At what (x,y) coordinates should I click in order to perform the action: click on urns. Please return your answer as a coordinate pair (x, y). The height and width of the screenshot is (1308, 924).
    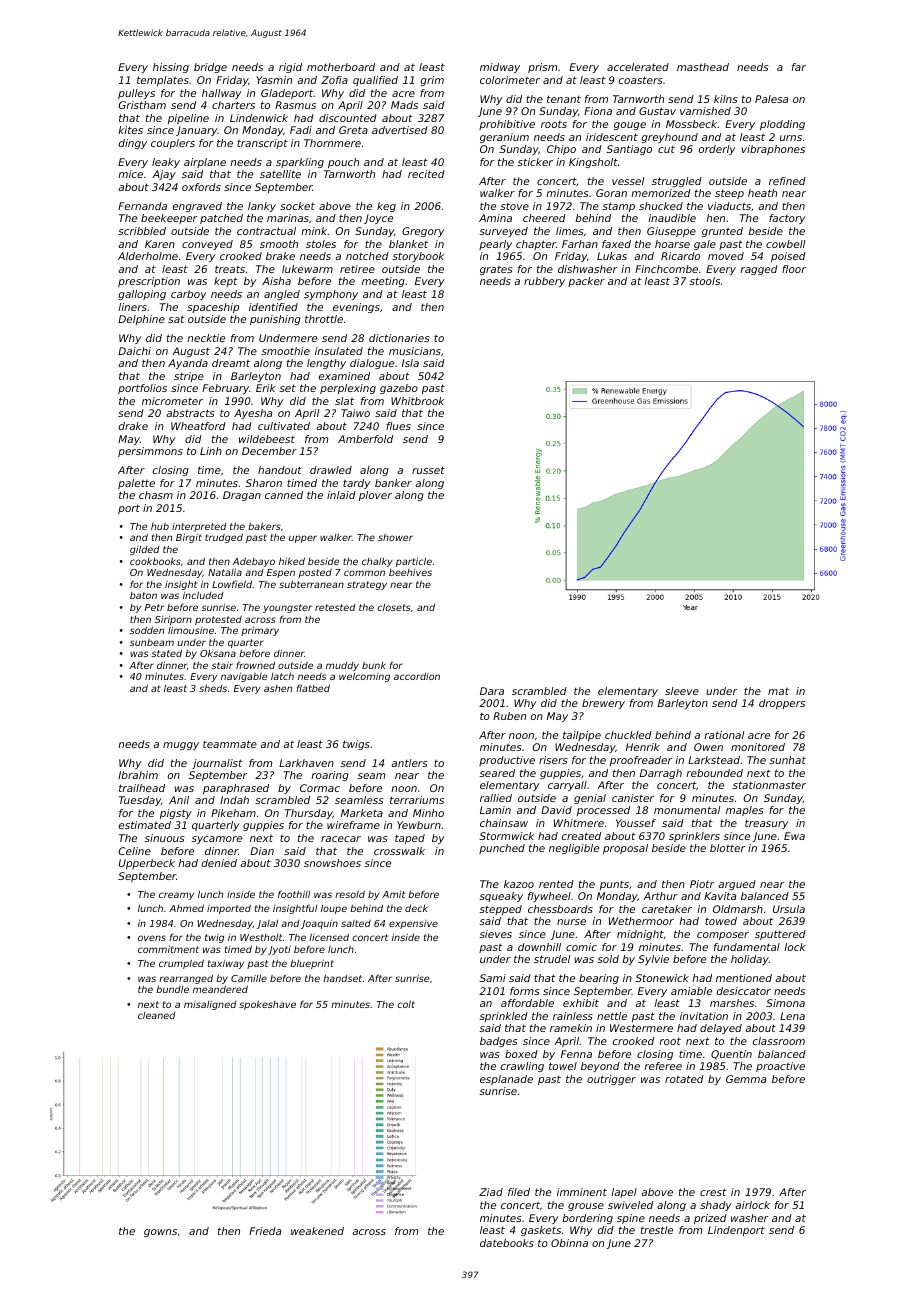
    Looking at the image, I should click on (791, 138).
